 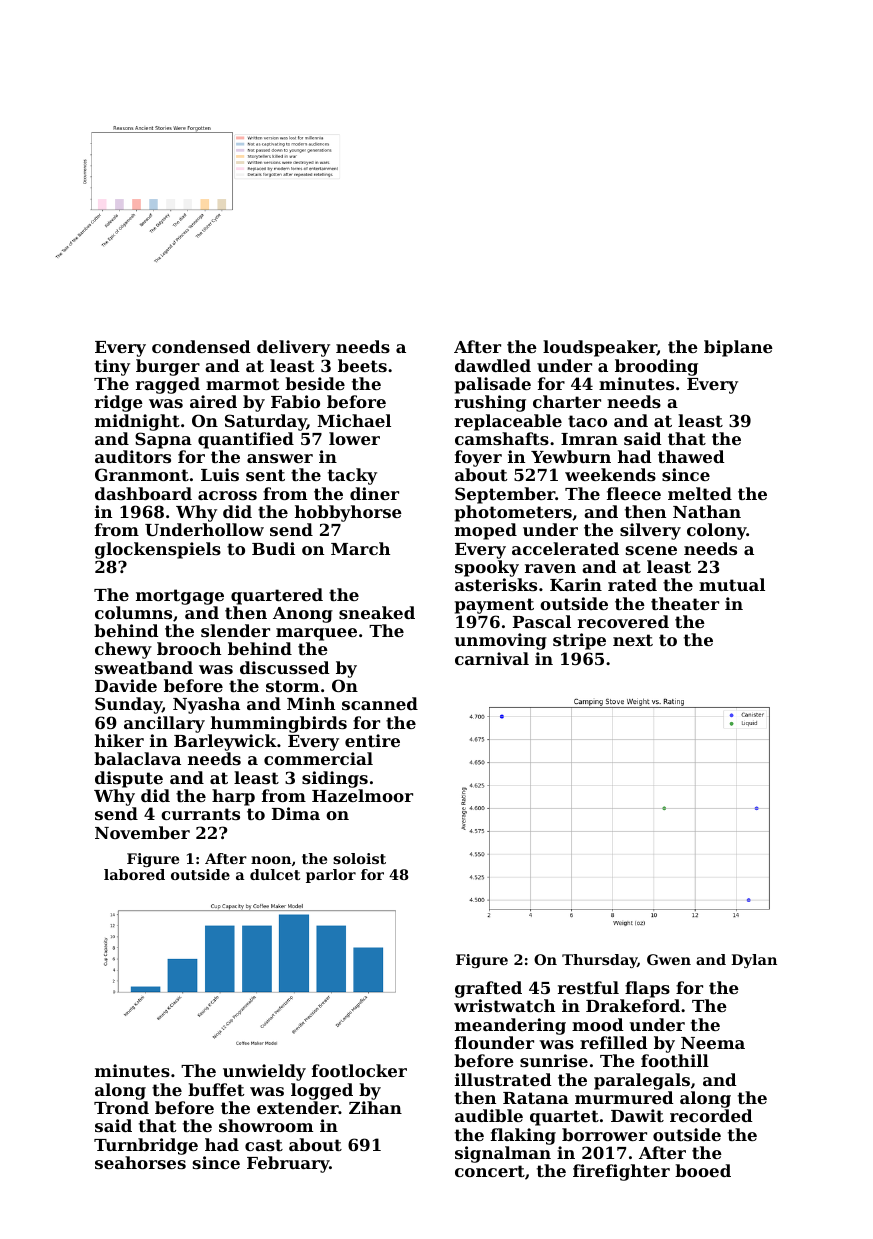 I want to click on Trond, so click(x=121, y=1107).
